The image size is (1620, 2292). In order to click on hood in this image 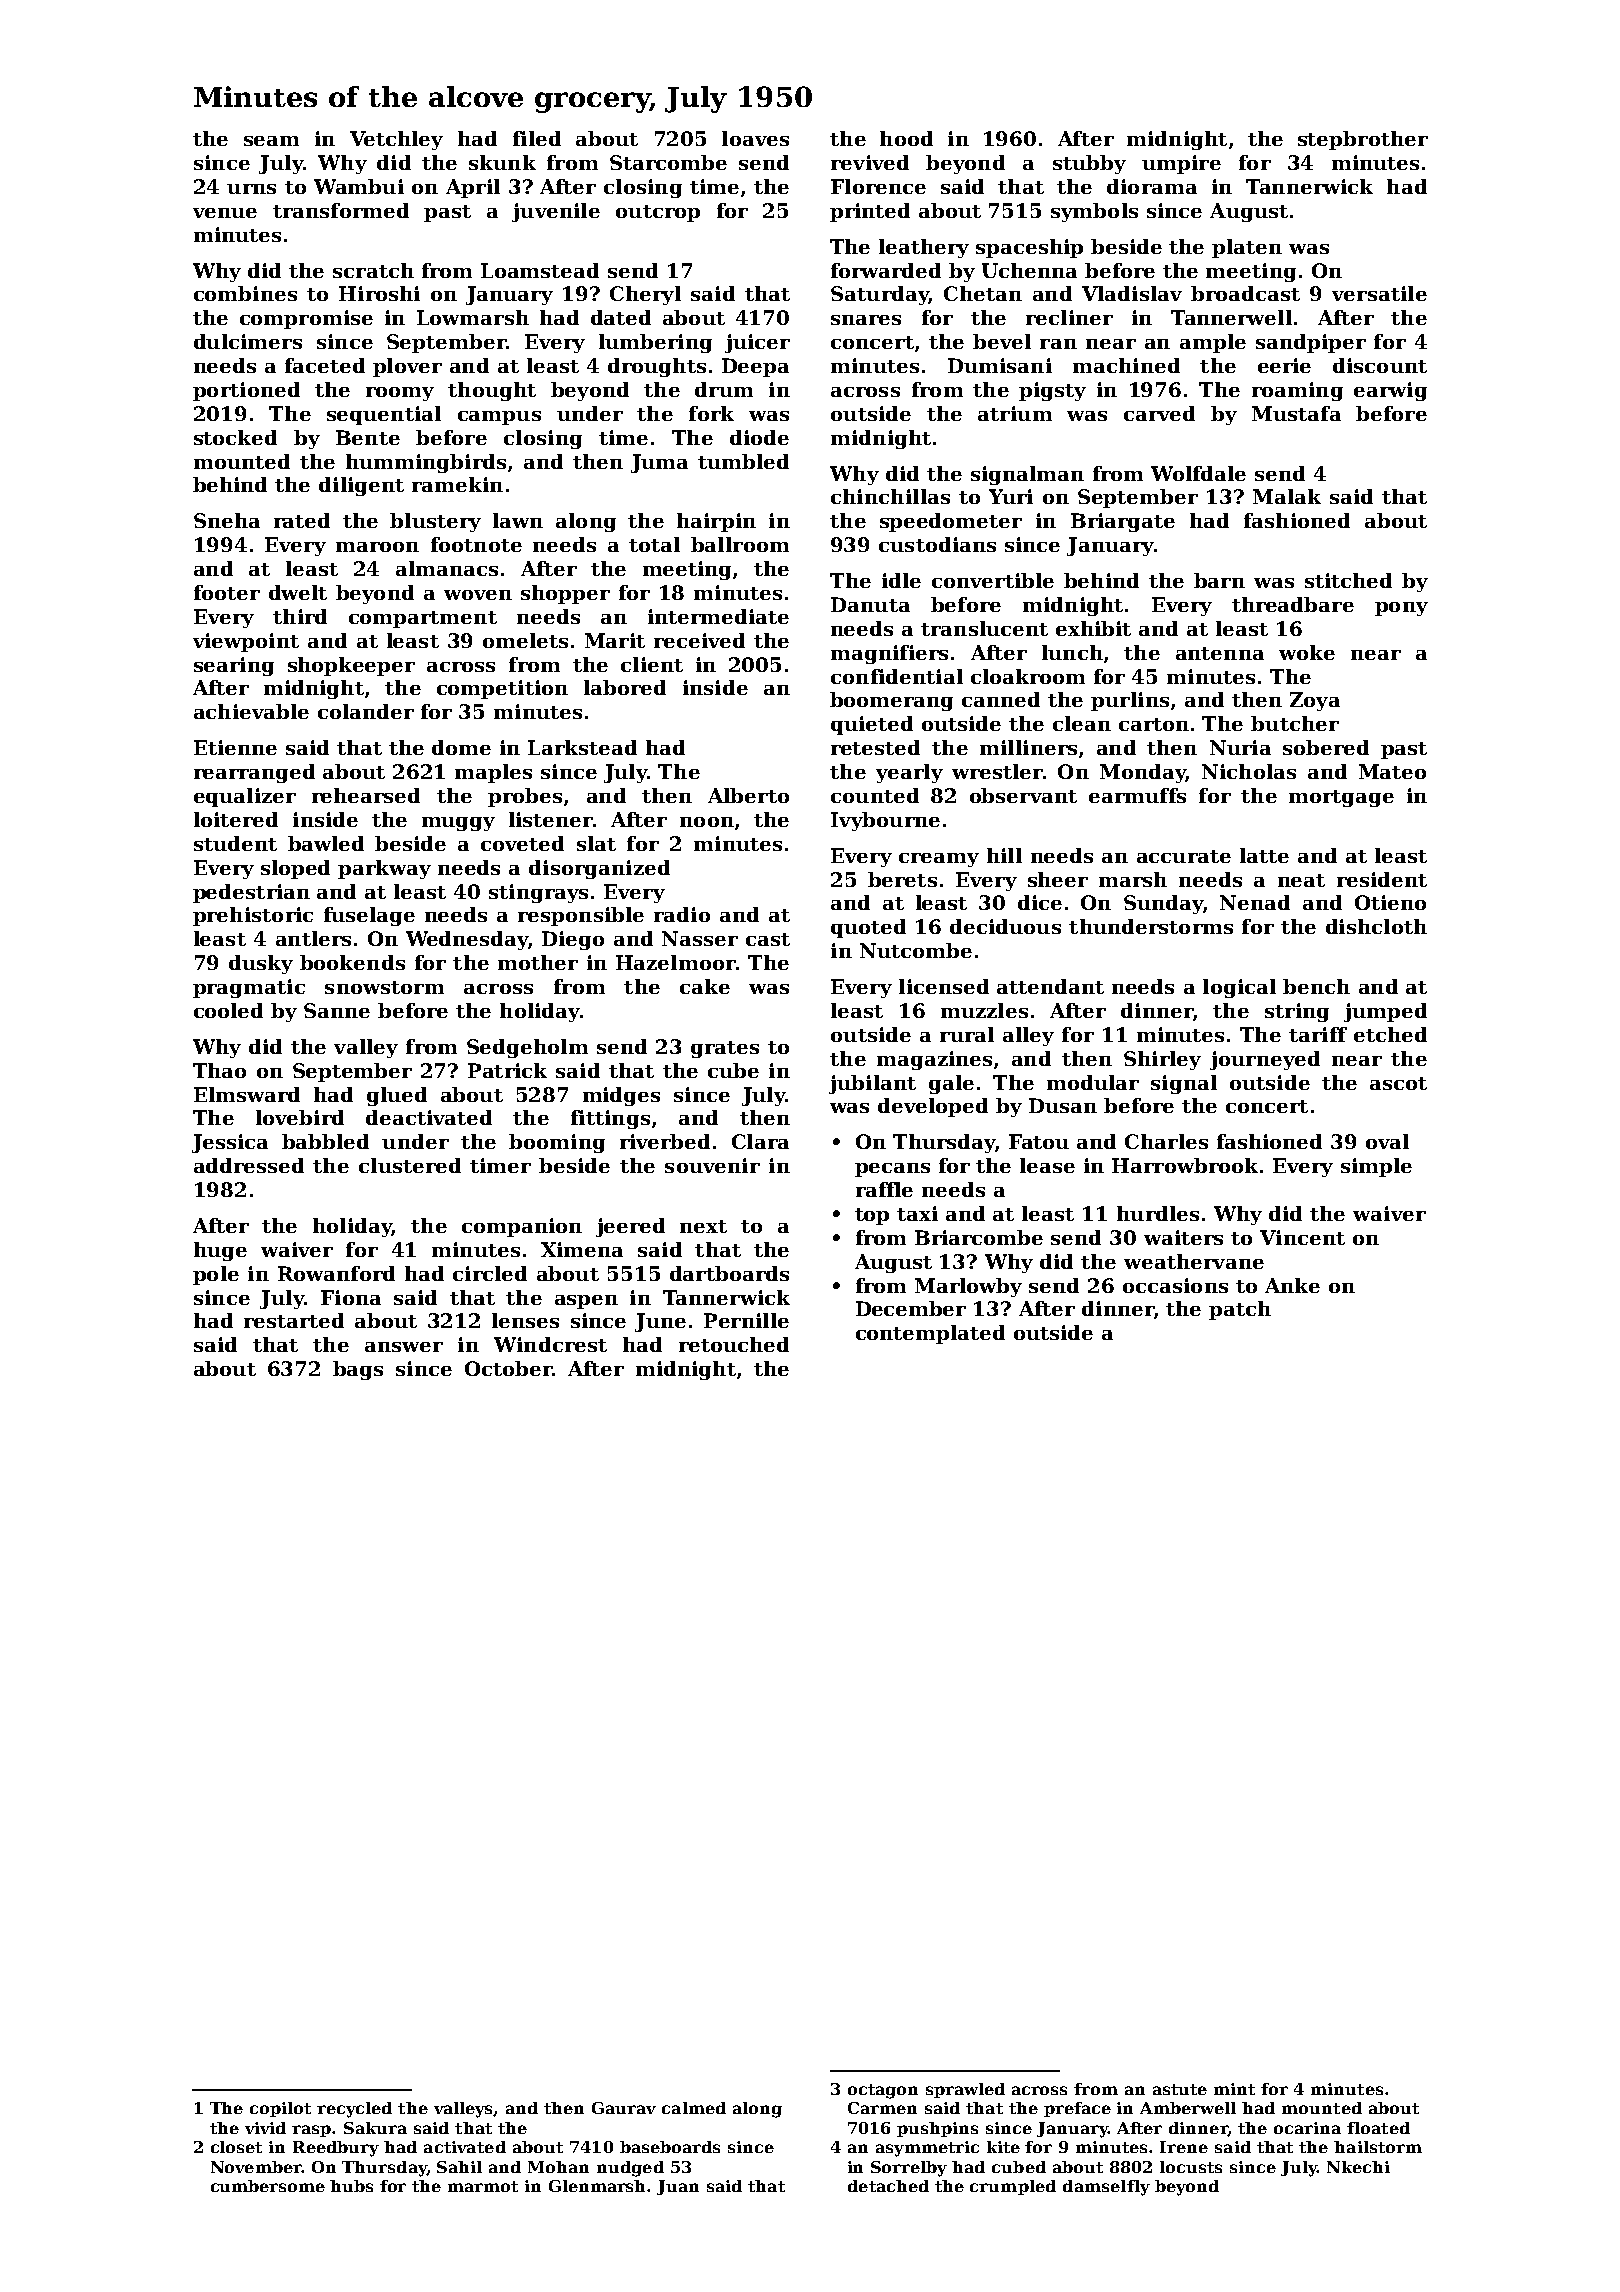, I will do `click(906, 138)`.
